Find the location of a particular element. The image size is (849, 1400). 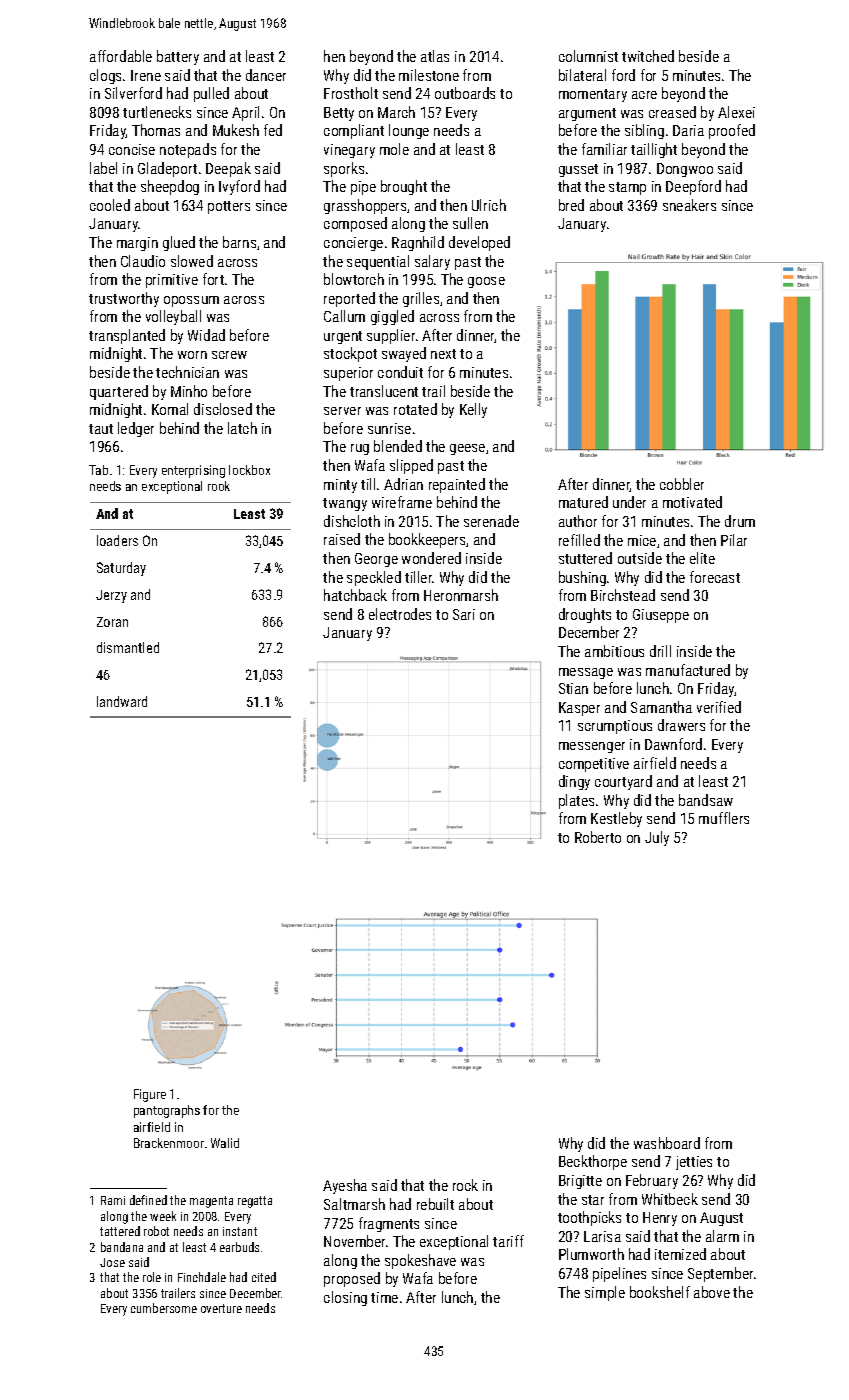

dismantled is located at coordinates (128, 647).
